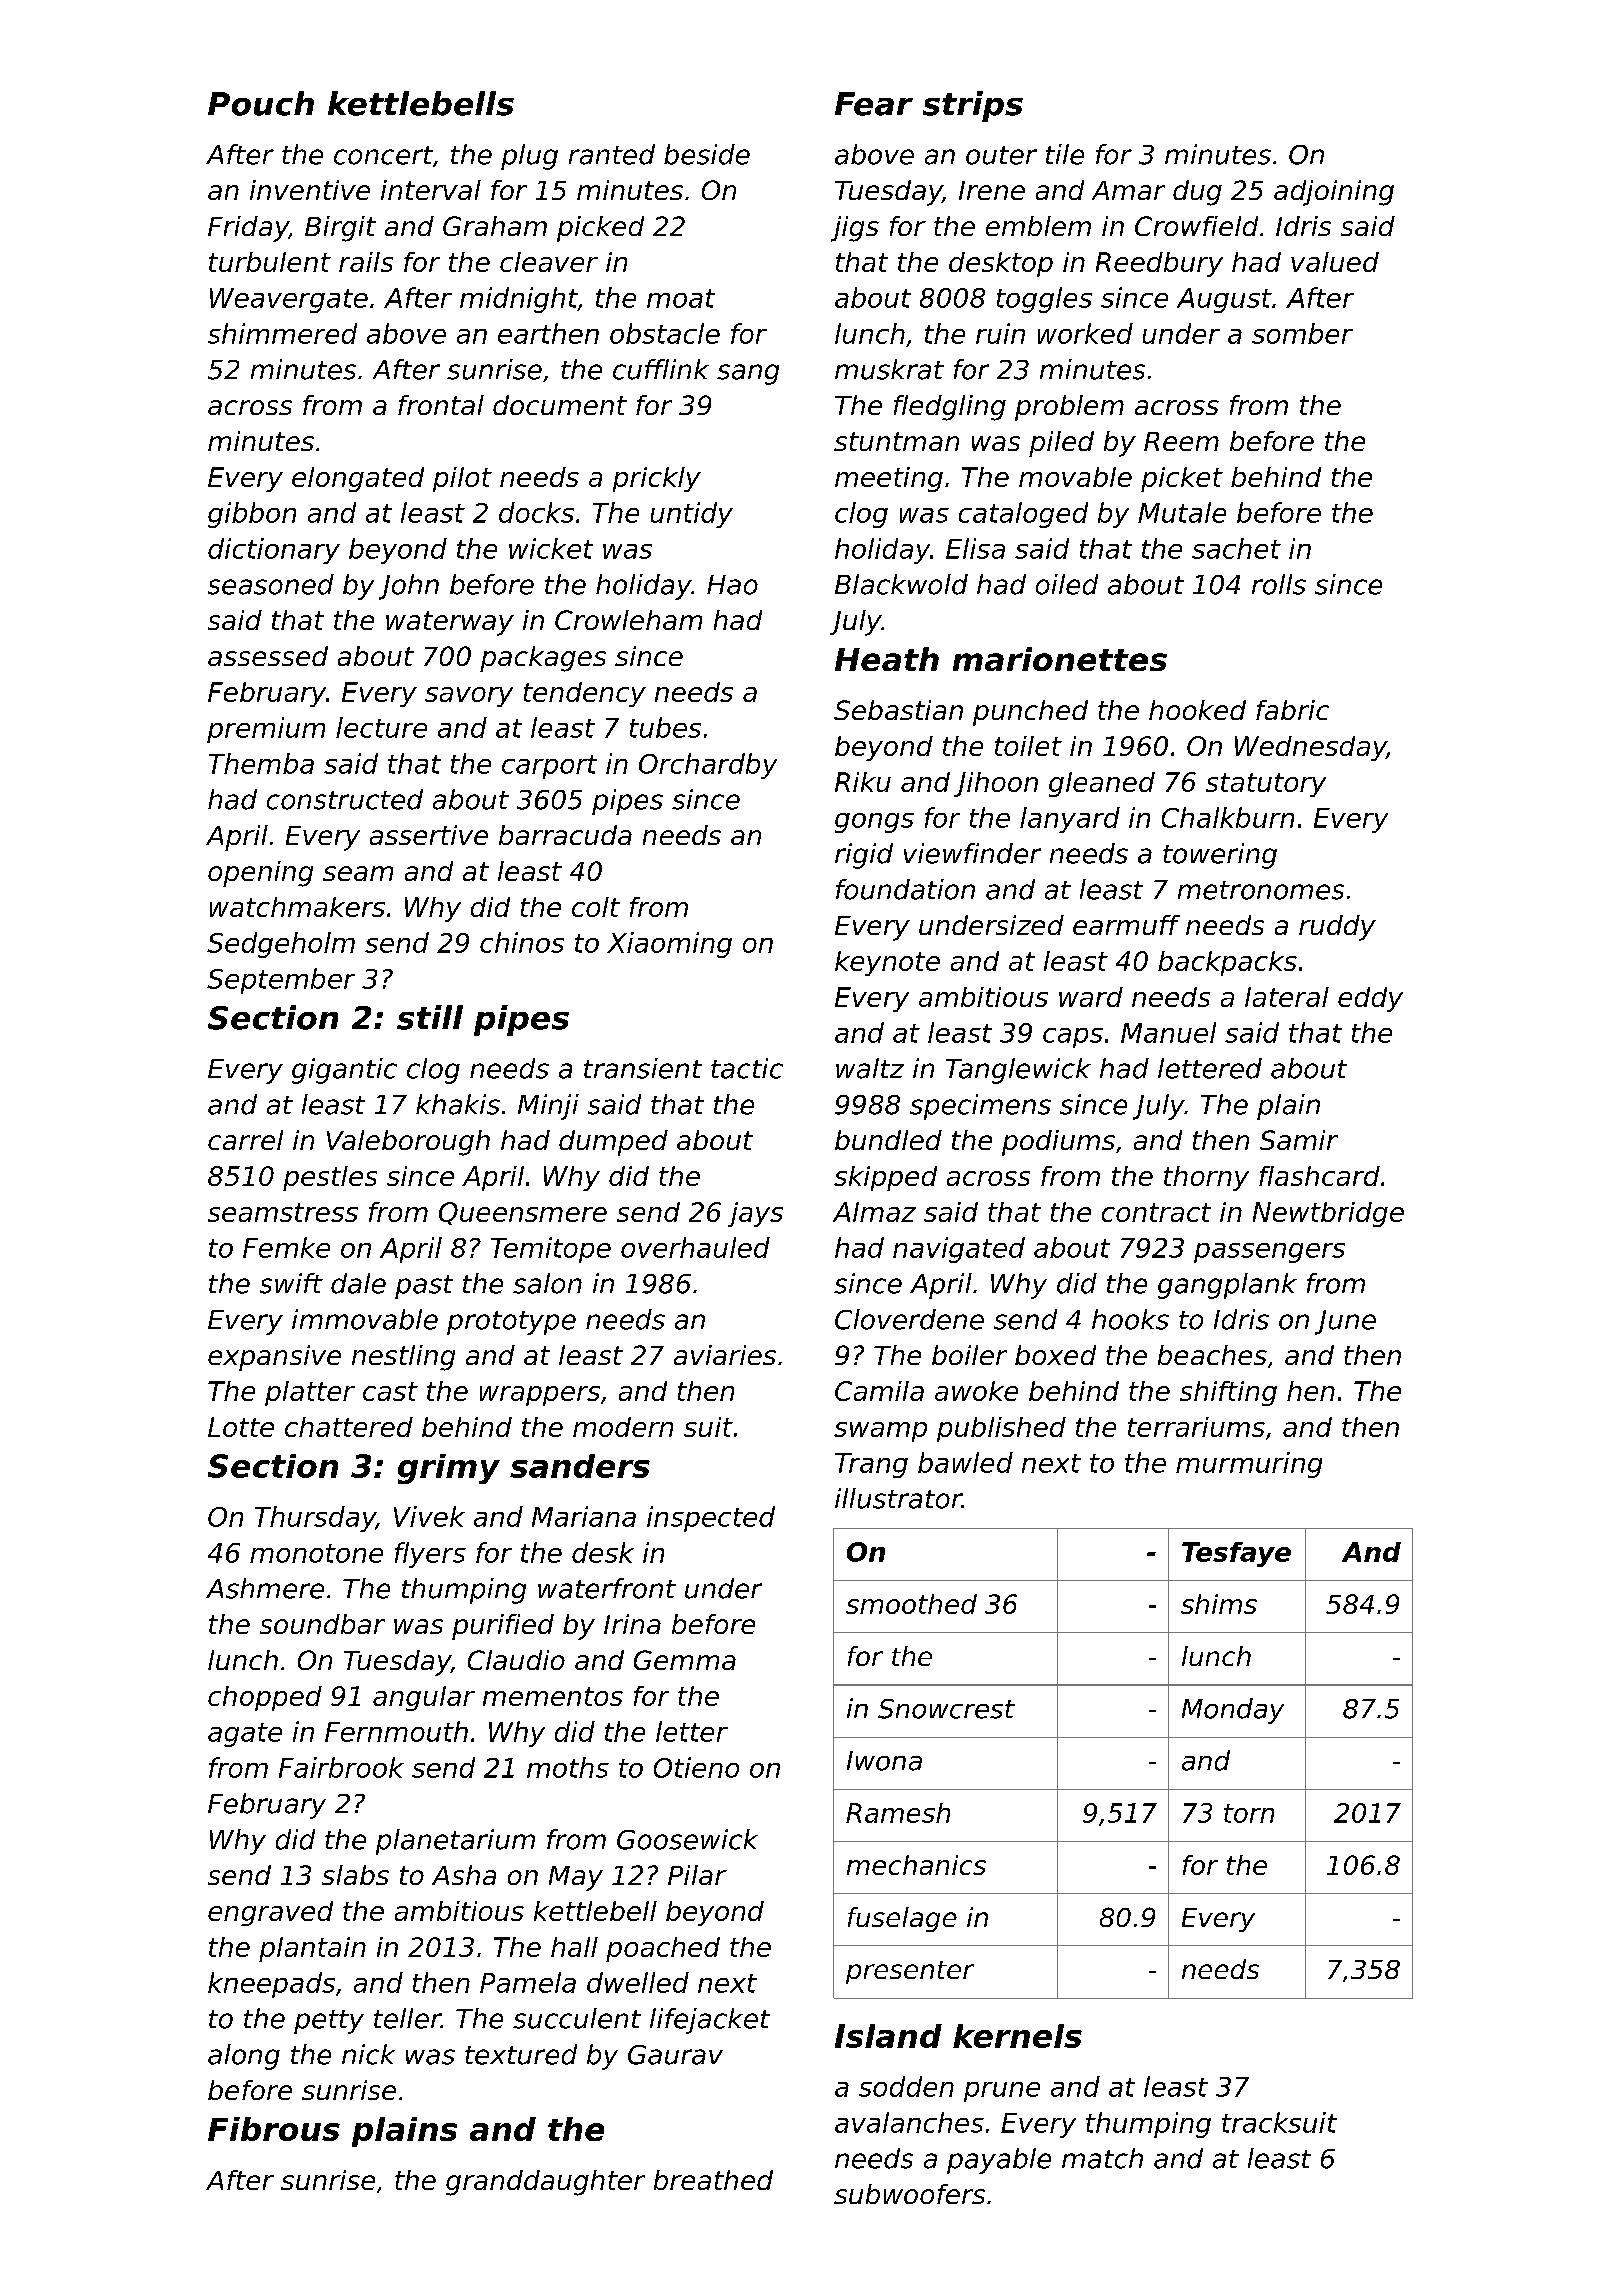  What do you see at coordinates (713, 2180) in the screenshot?
I see `breathed` at bounding box center [713, 2180].
